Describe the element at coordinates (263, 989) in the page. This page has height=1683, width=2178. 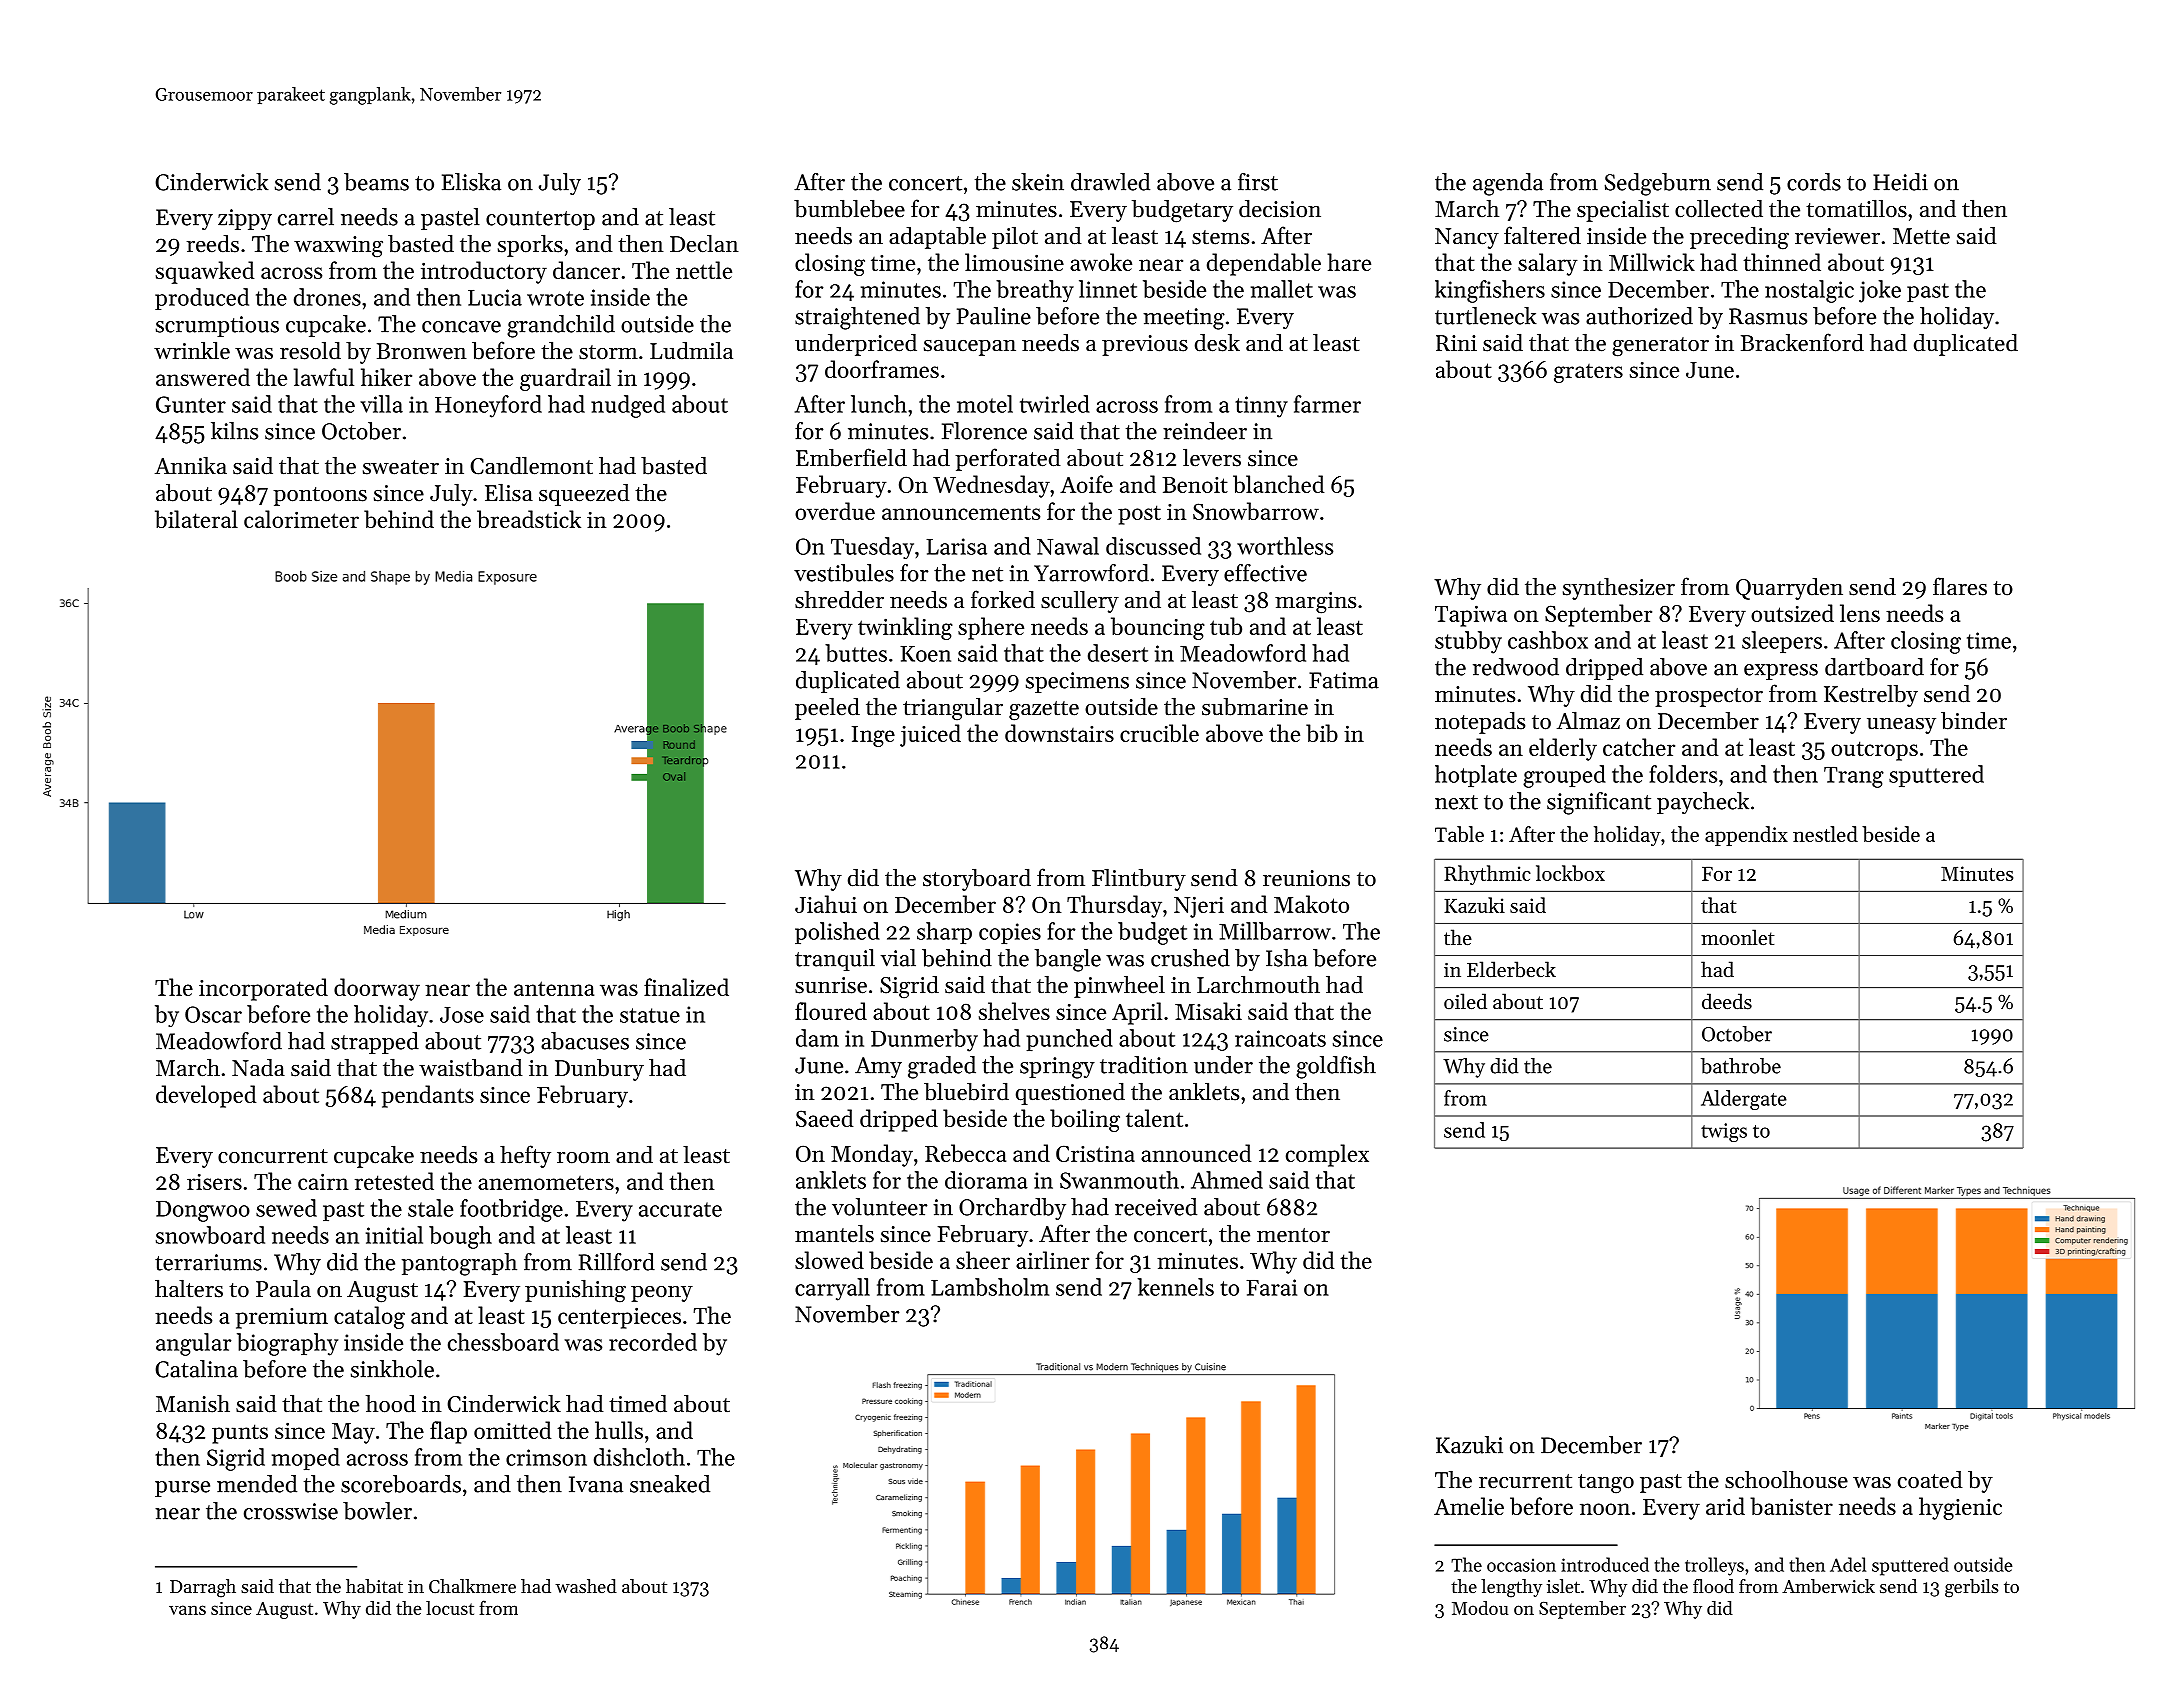
I see `incorporated` at that location.
